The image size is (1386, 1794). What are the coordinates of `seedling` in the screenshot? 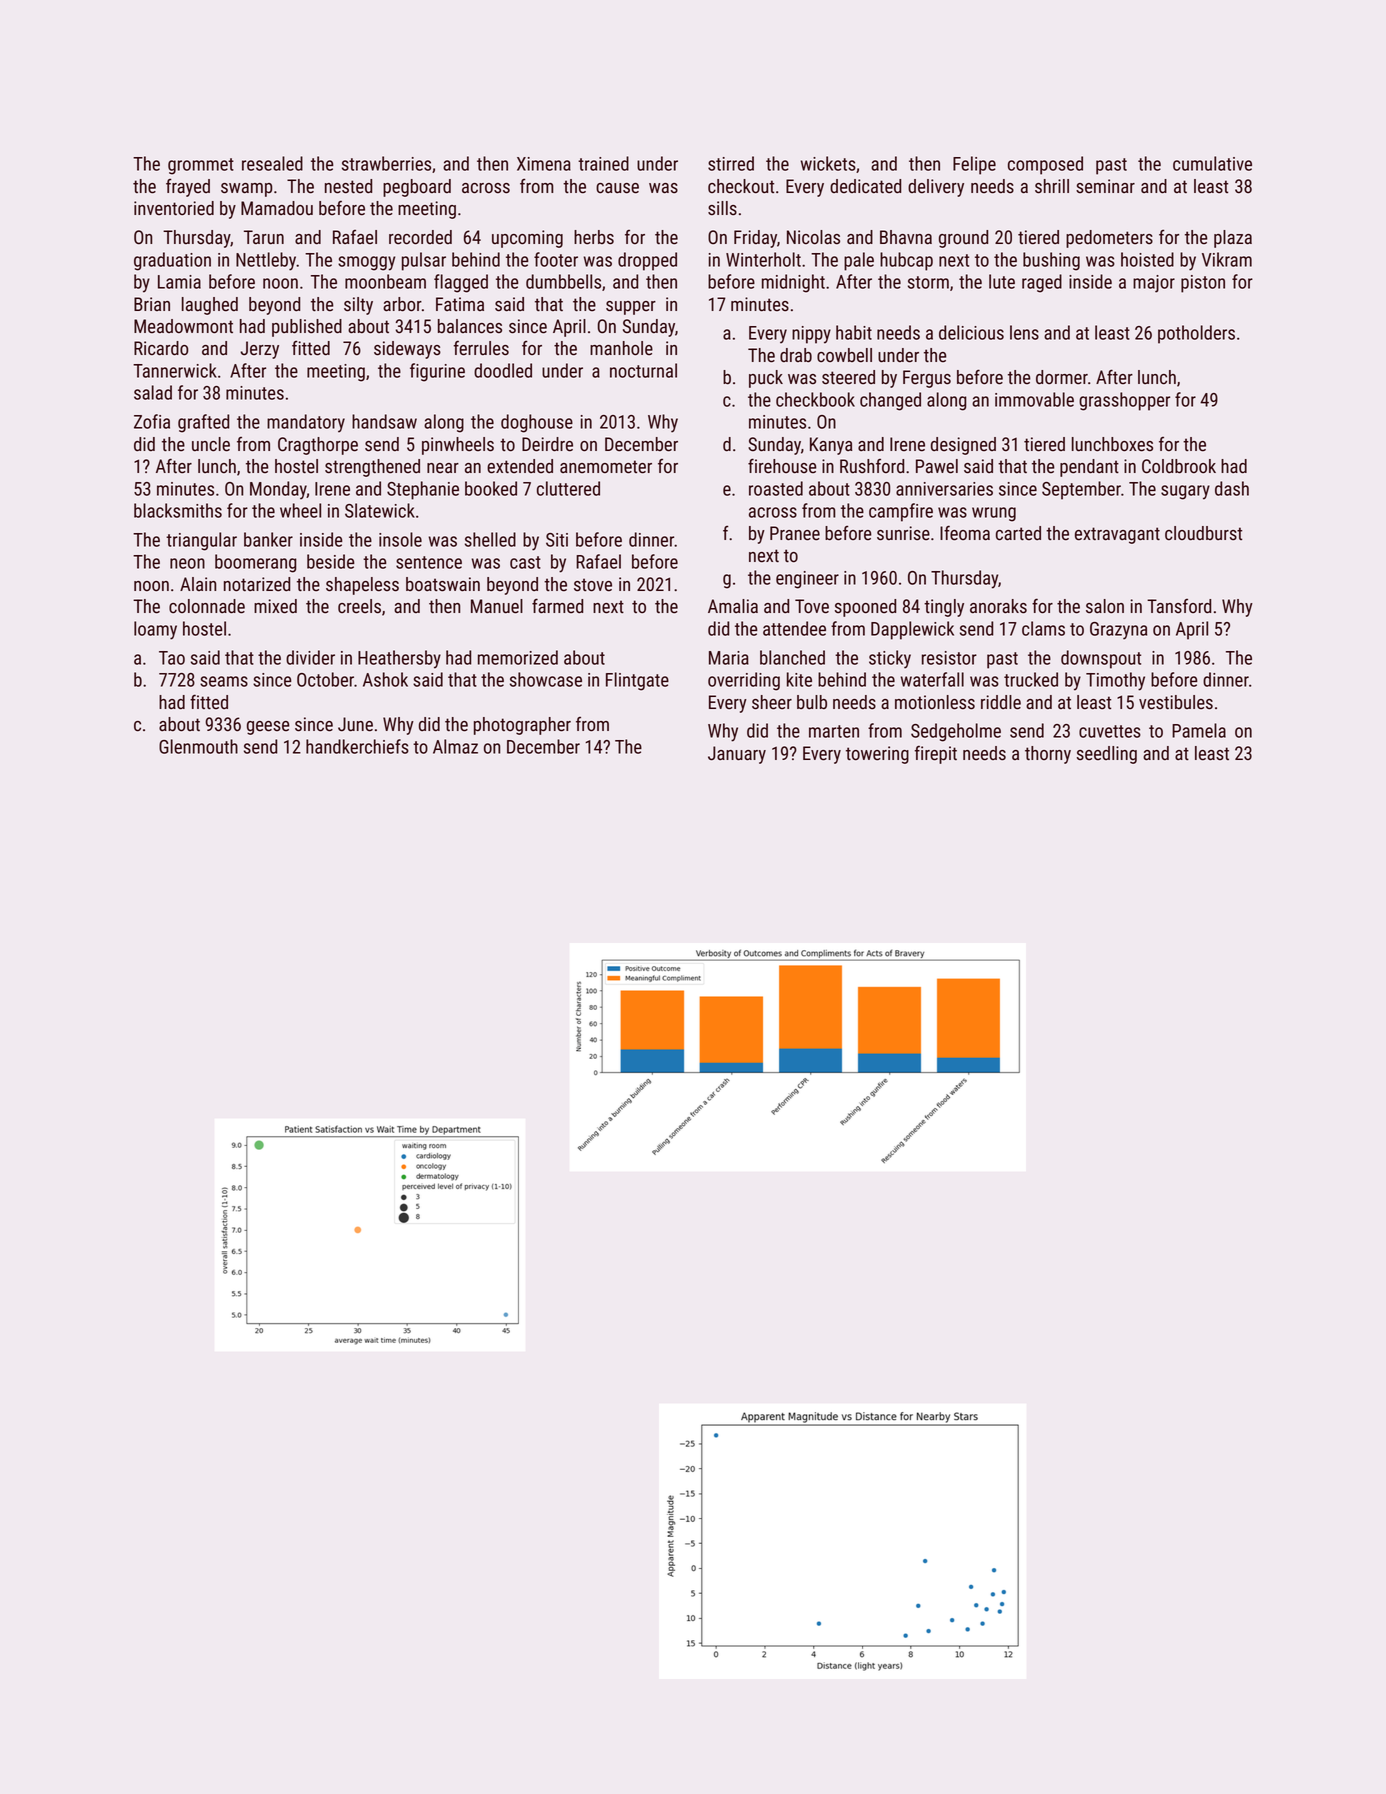 It's located at (1107, 755).
